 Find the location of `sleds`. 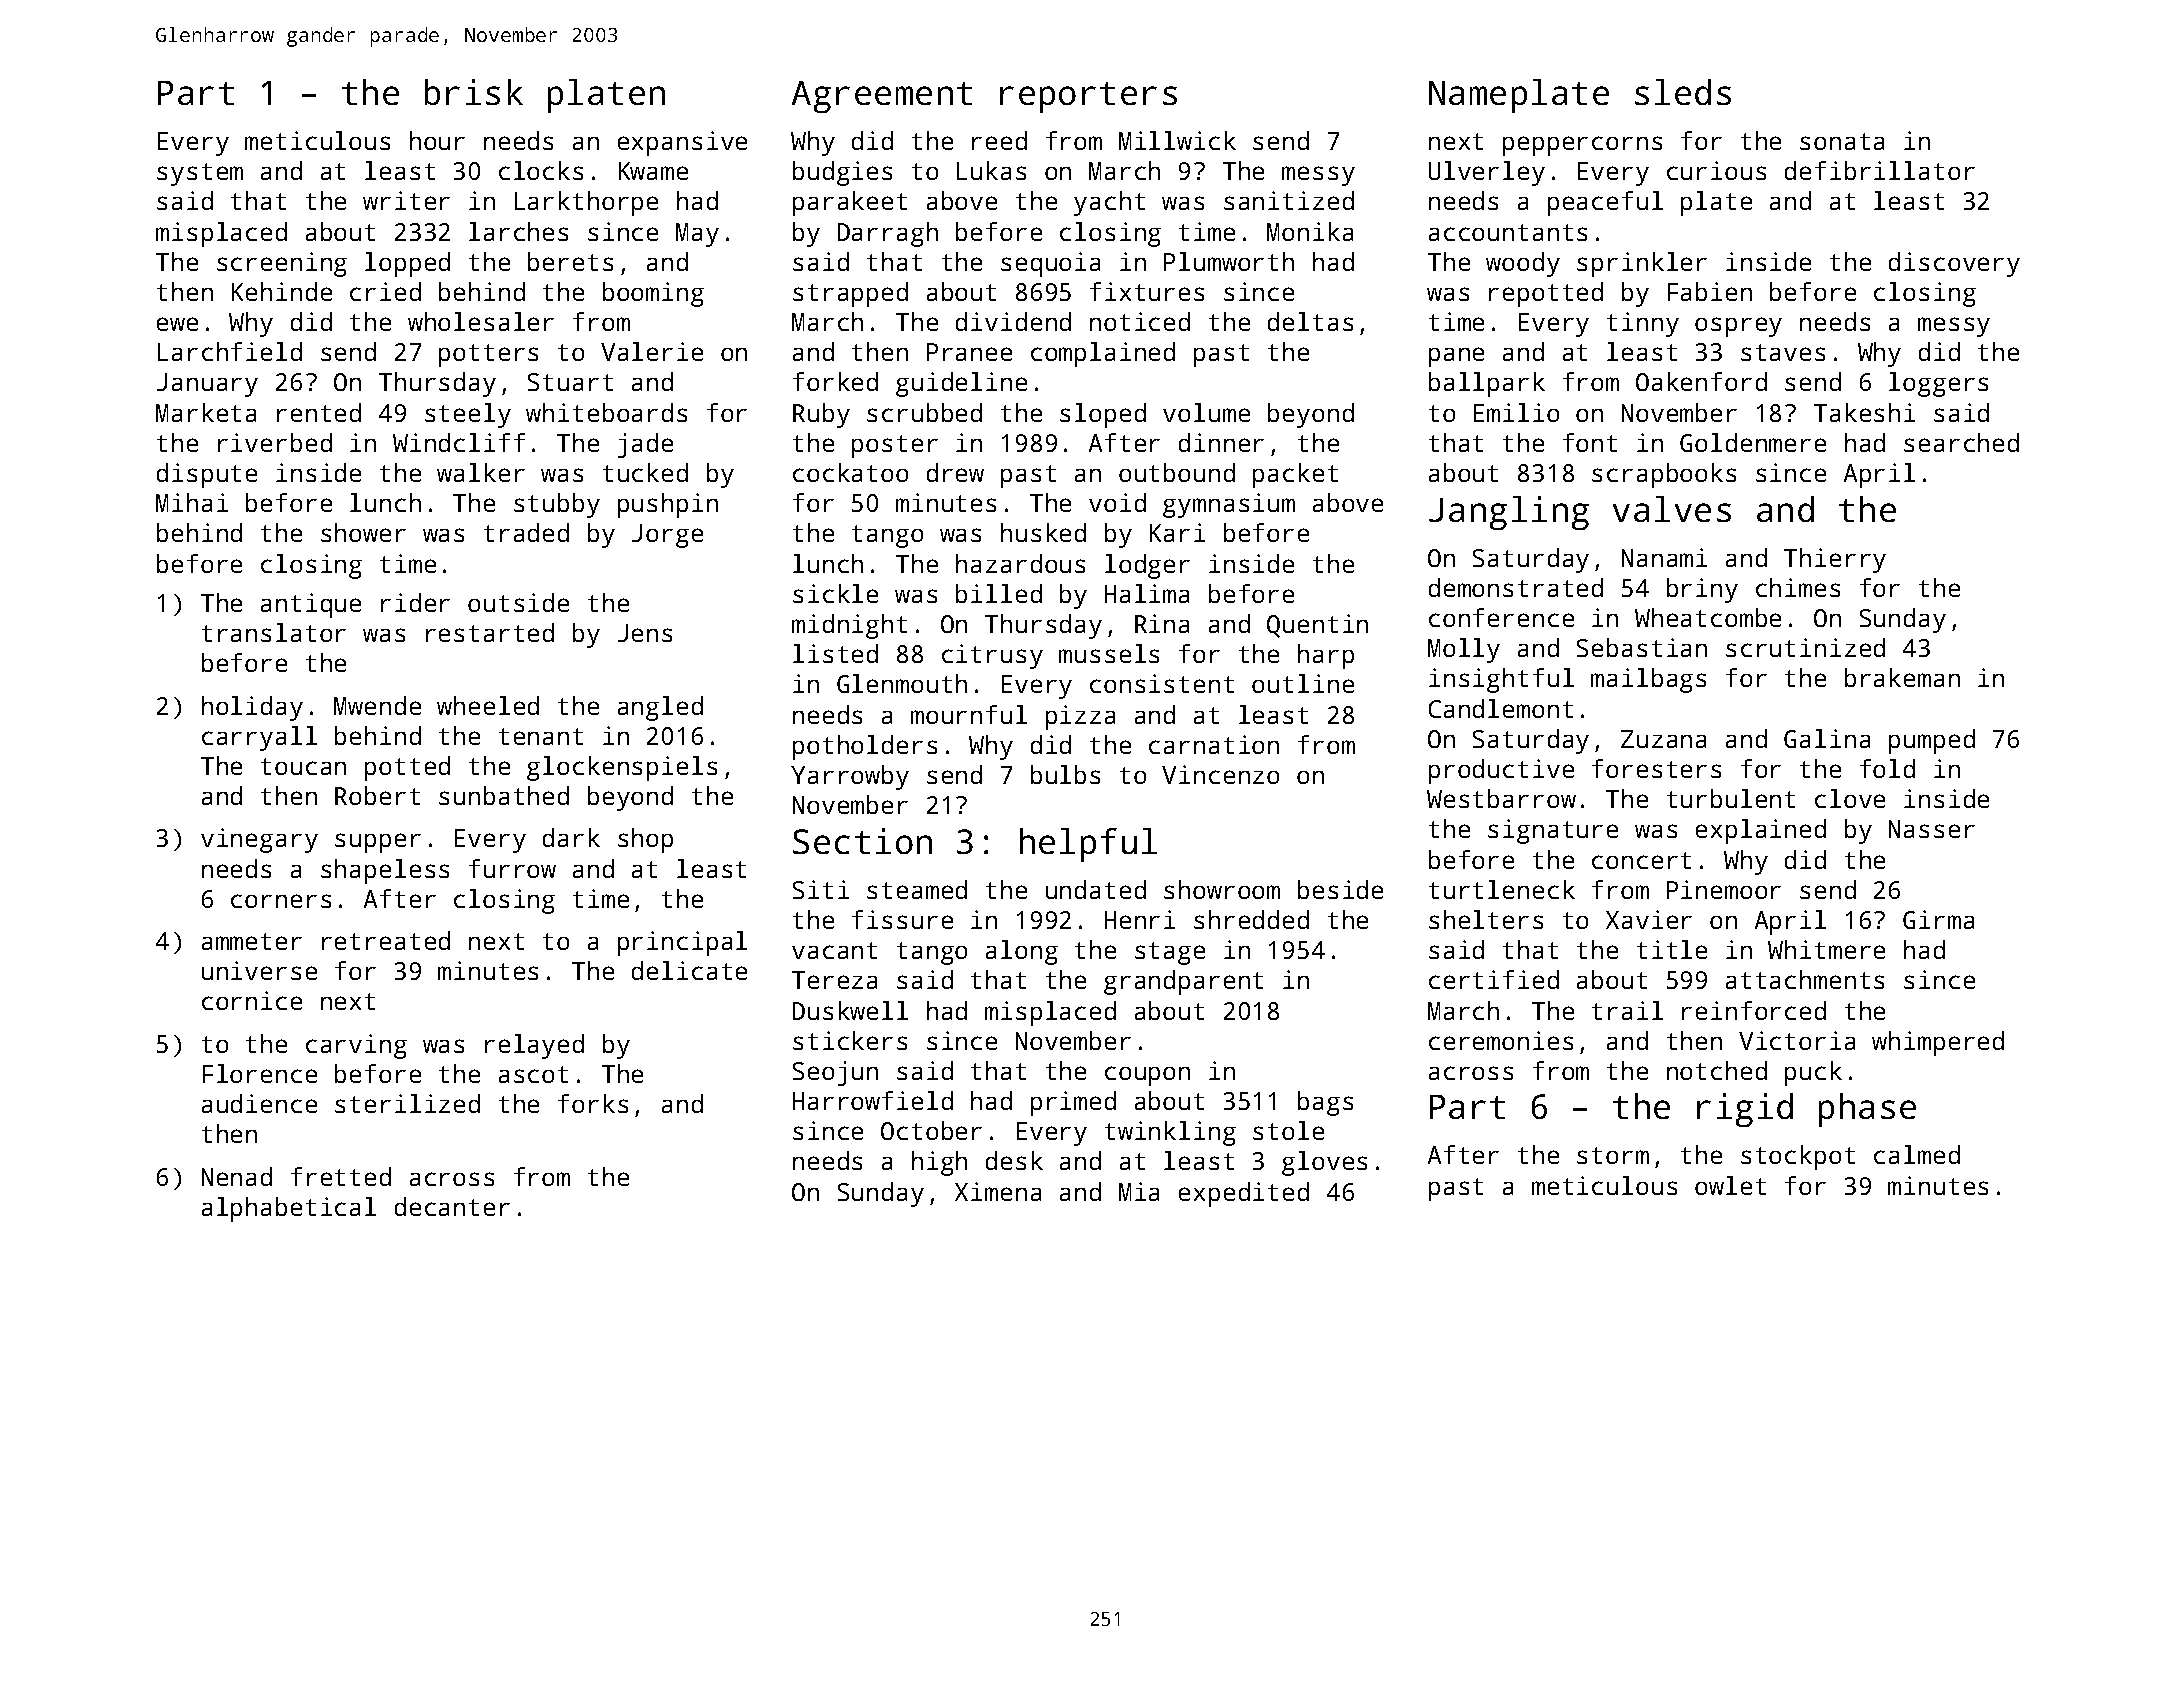

sleds is located at coordinates (1683, 92).
